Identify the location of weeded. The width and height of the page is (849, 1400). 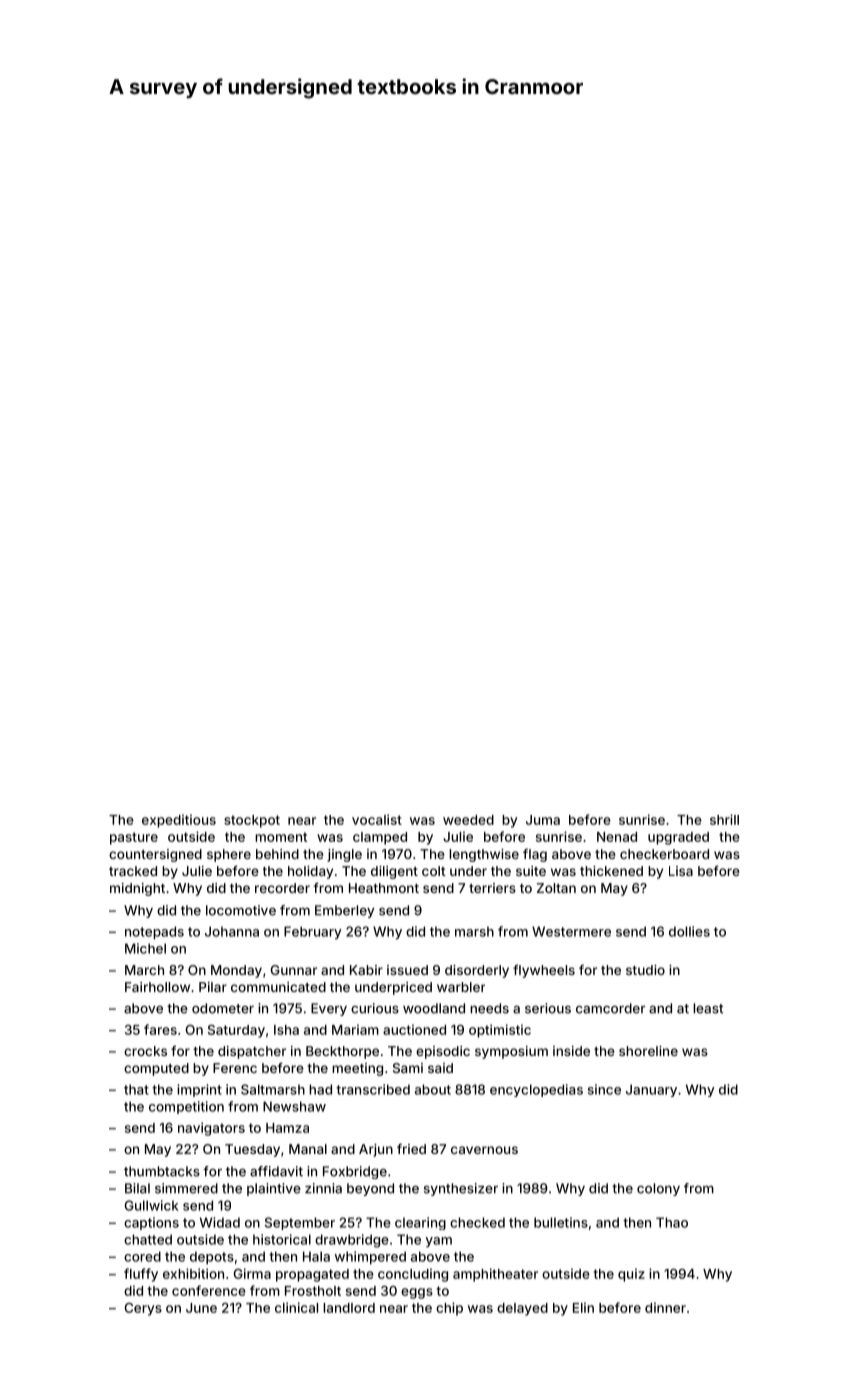
(468, 820).
